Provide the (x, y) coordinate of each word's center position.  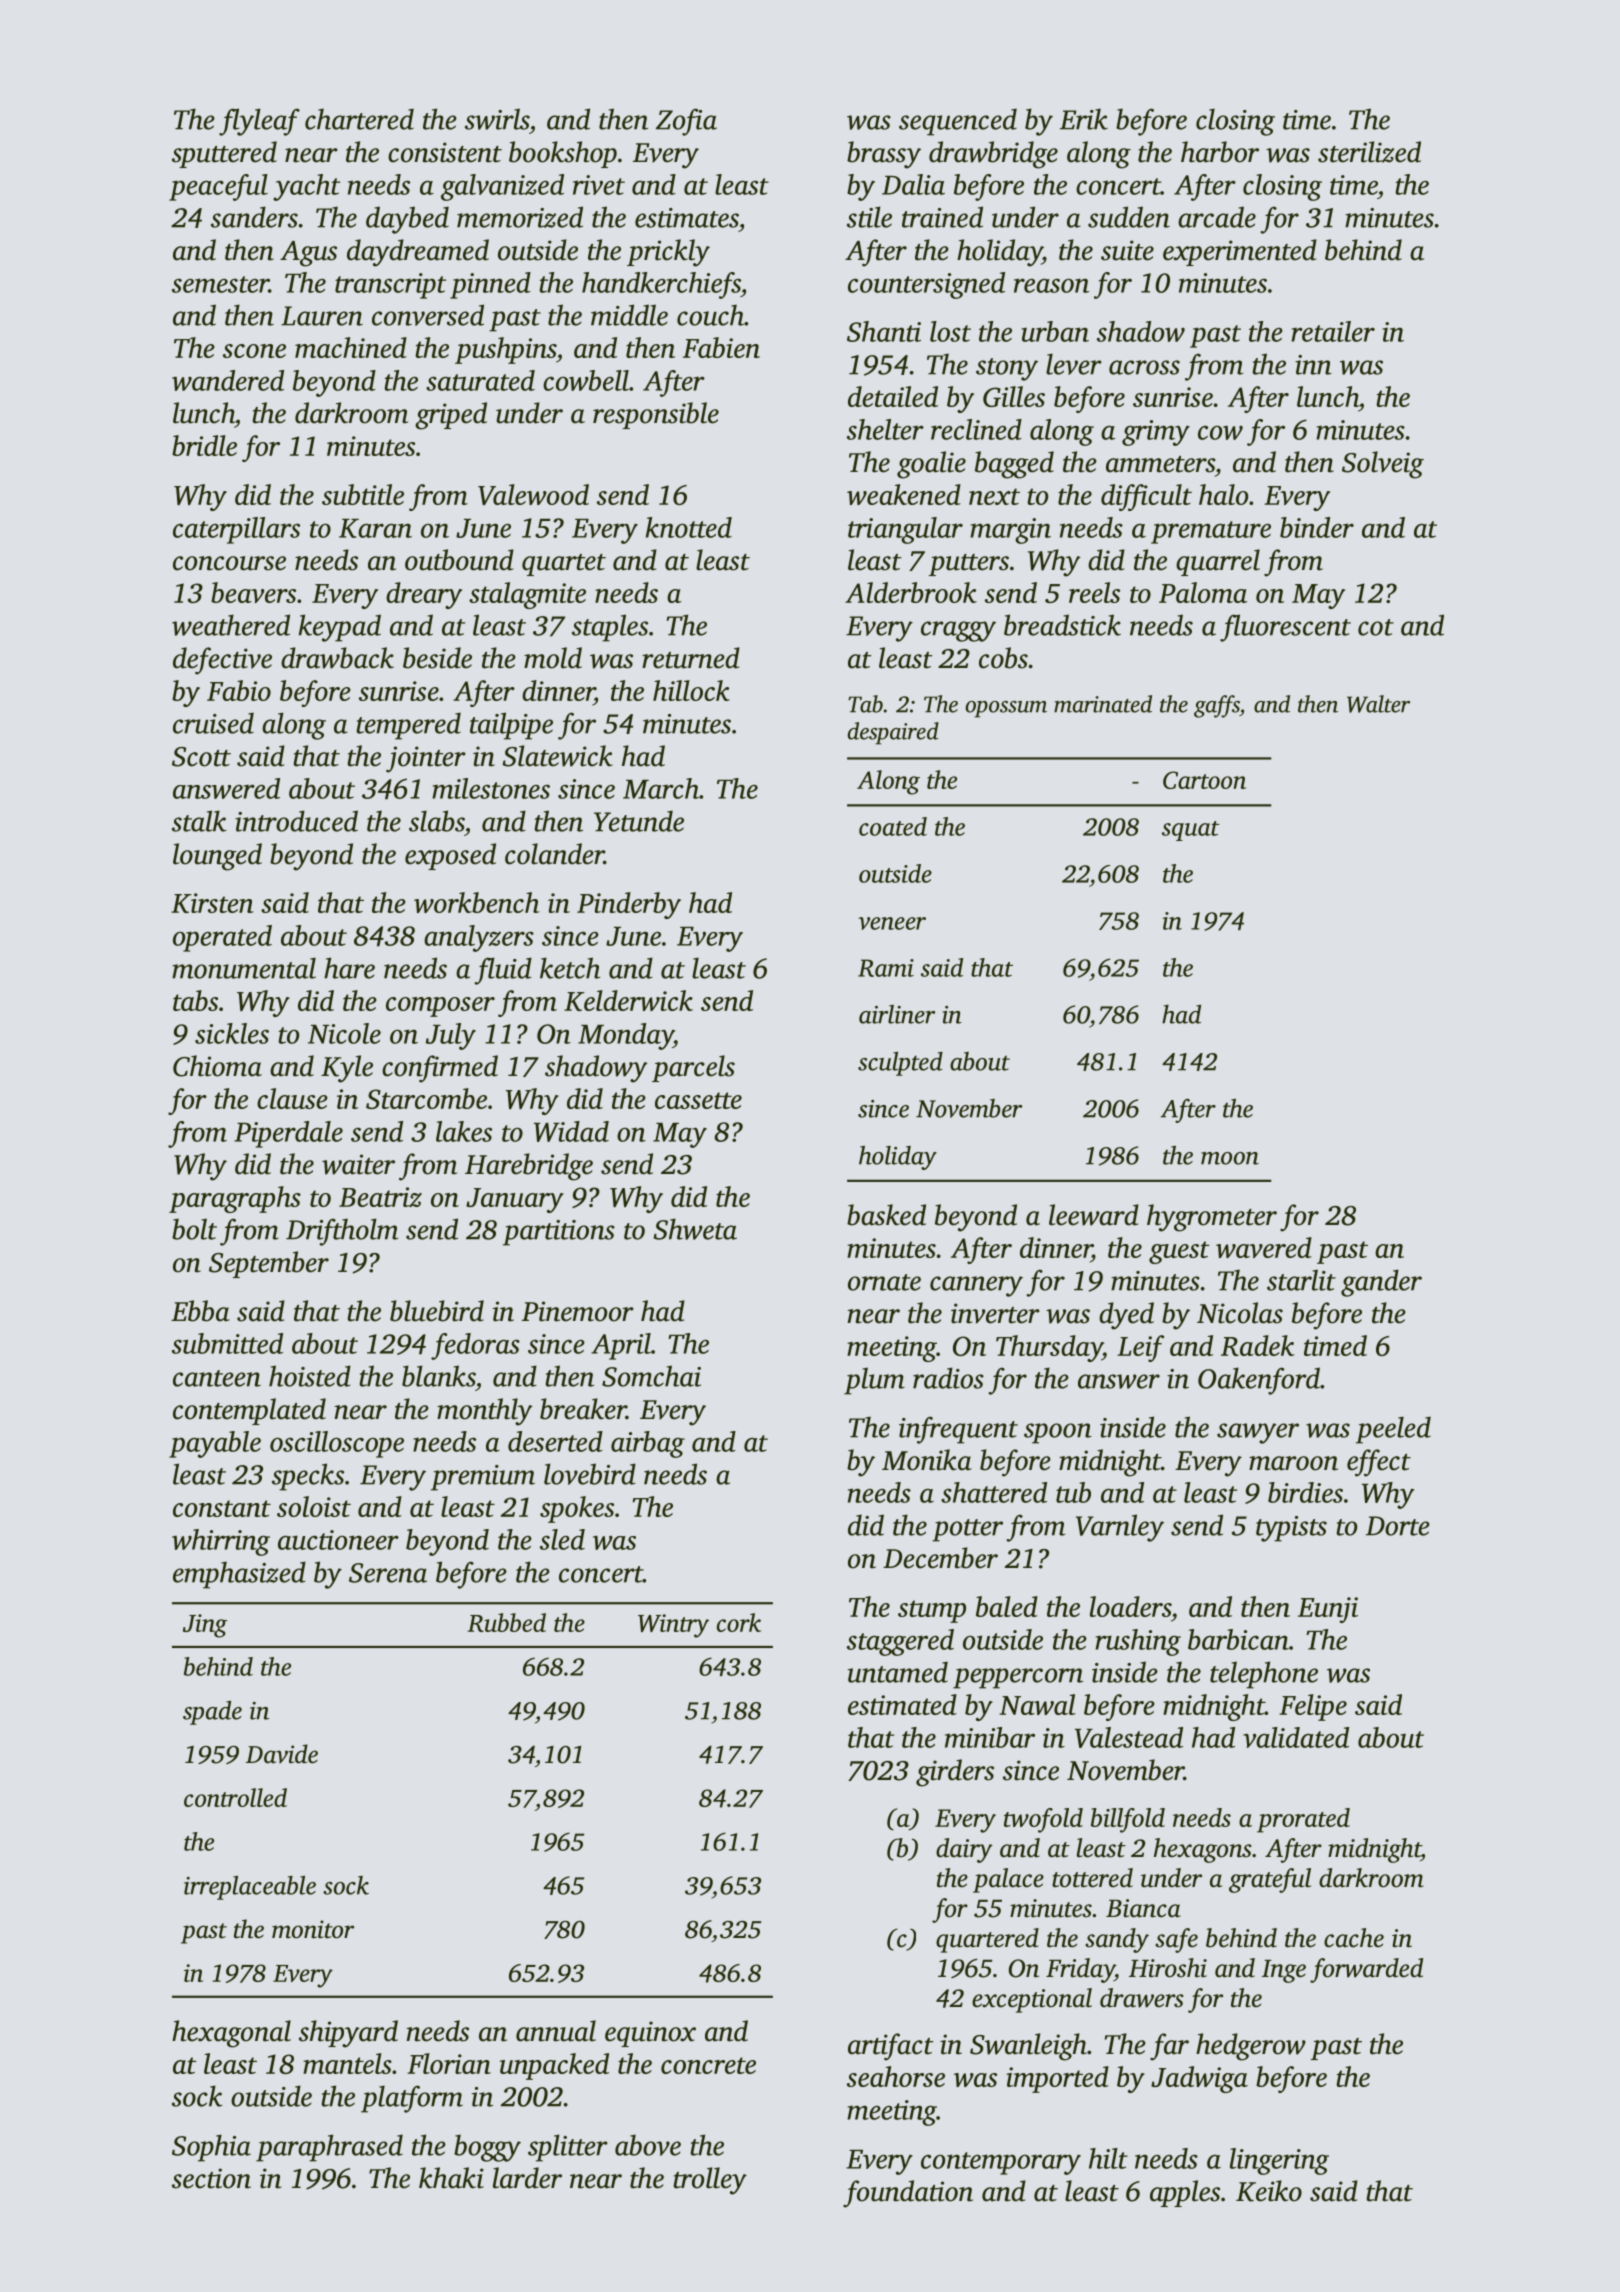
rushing (1138, 1642)
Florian (449, 2063)
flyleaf (259, 122)
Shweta (695, 1229)
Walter (1378, 704)
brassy (884, 155)
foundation (908, 2194)
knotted (689, 527)
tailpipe (511, 726)
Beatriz (380, 1197)
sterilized (1369, 152)
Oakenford (1259, 1381)
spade (212, 1713)
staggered (900, 1642)
